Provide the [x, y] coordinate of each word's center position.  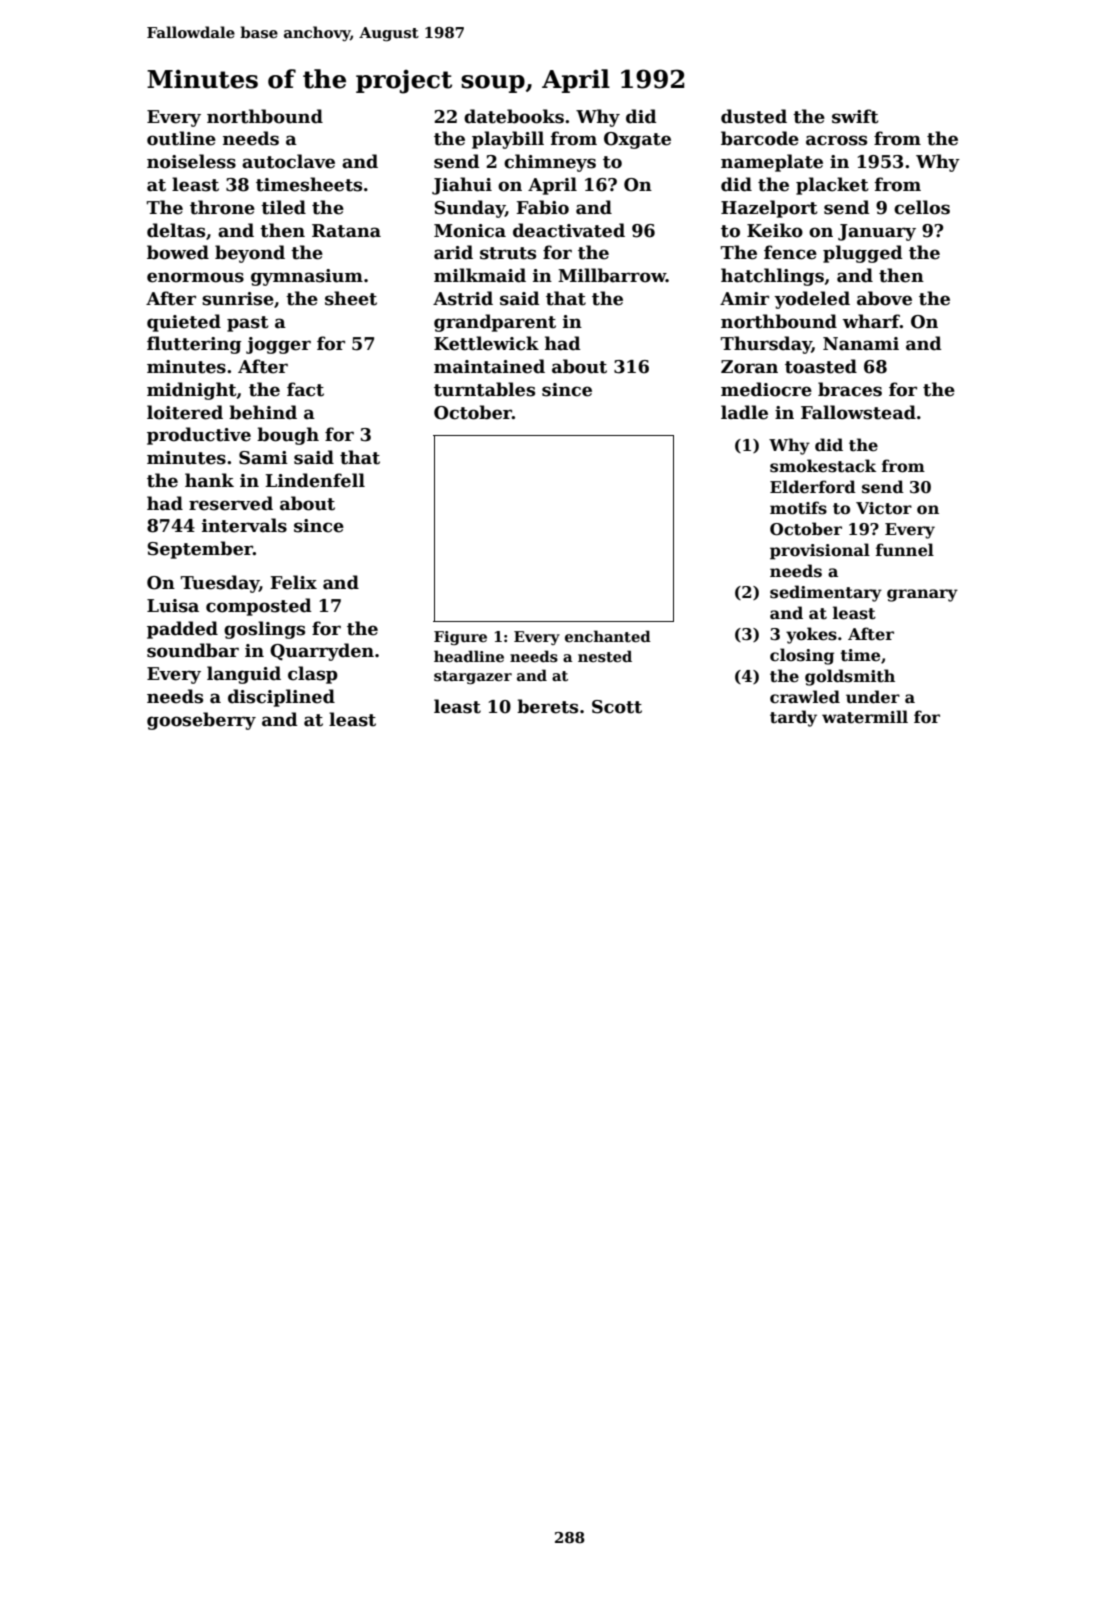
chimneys [550, 163]
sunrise [238, 299]
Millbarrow [612, 275]
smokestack [823, 466]
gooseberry [201, 721]
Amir [744, 298]
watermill [865, 717]
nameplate [772, 163]
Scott [617, 707]
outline [181, 138]
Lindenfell [315, 480]
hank [209, 480]
